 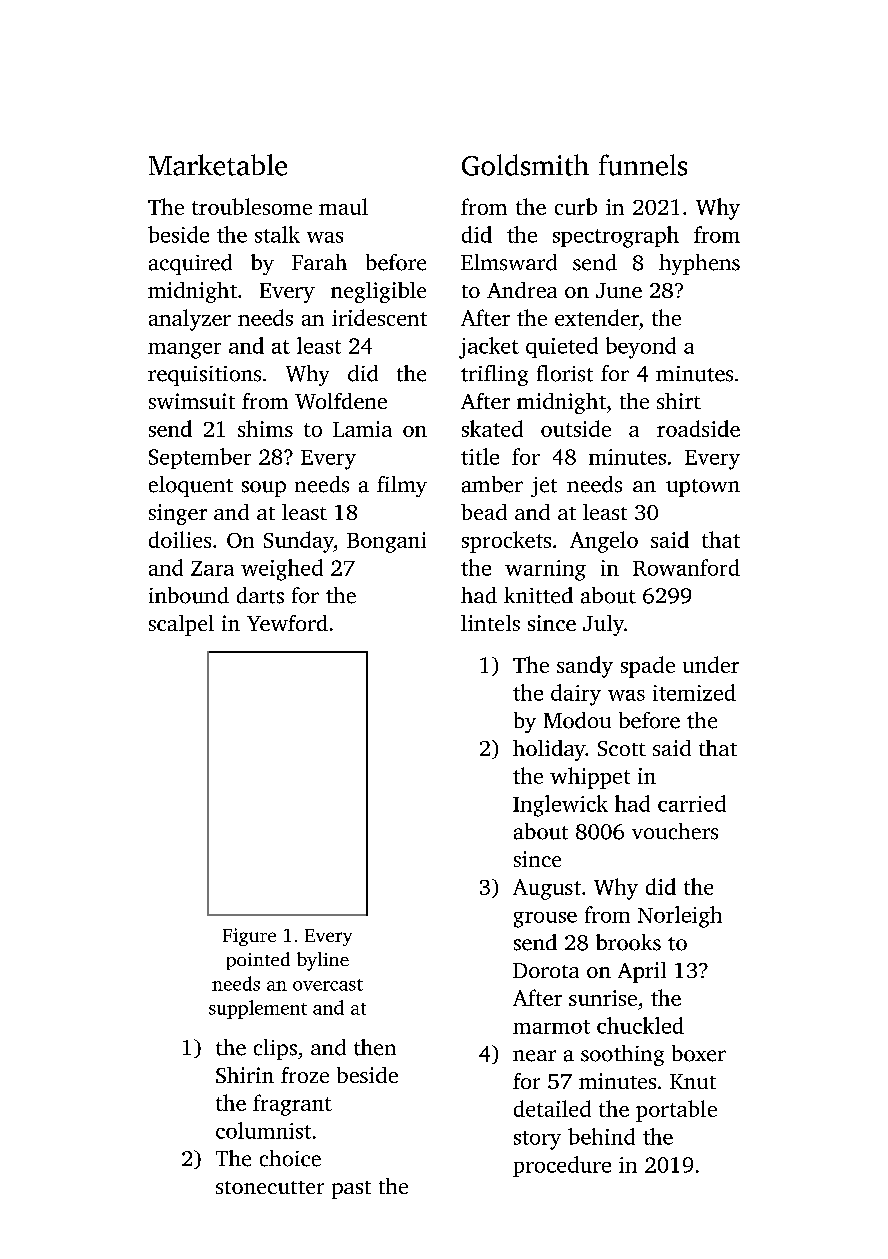 What do you see at coordinates (245, 1075) in the page?
I see `Shirin` at bounding box center [245, 1075].
